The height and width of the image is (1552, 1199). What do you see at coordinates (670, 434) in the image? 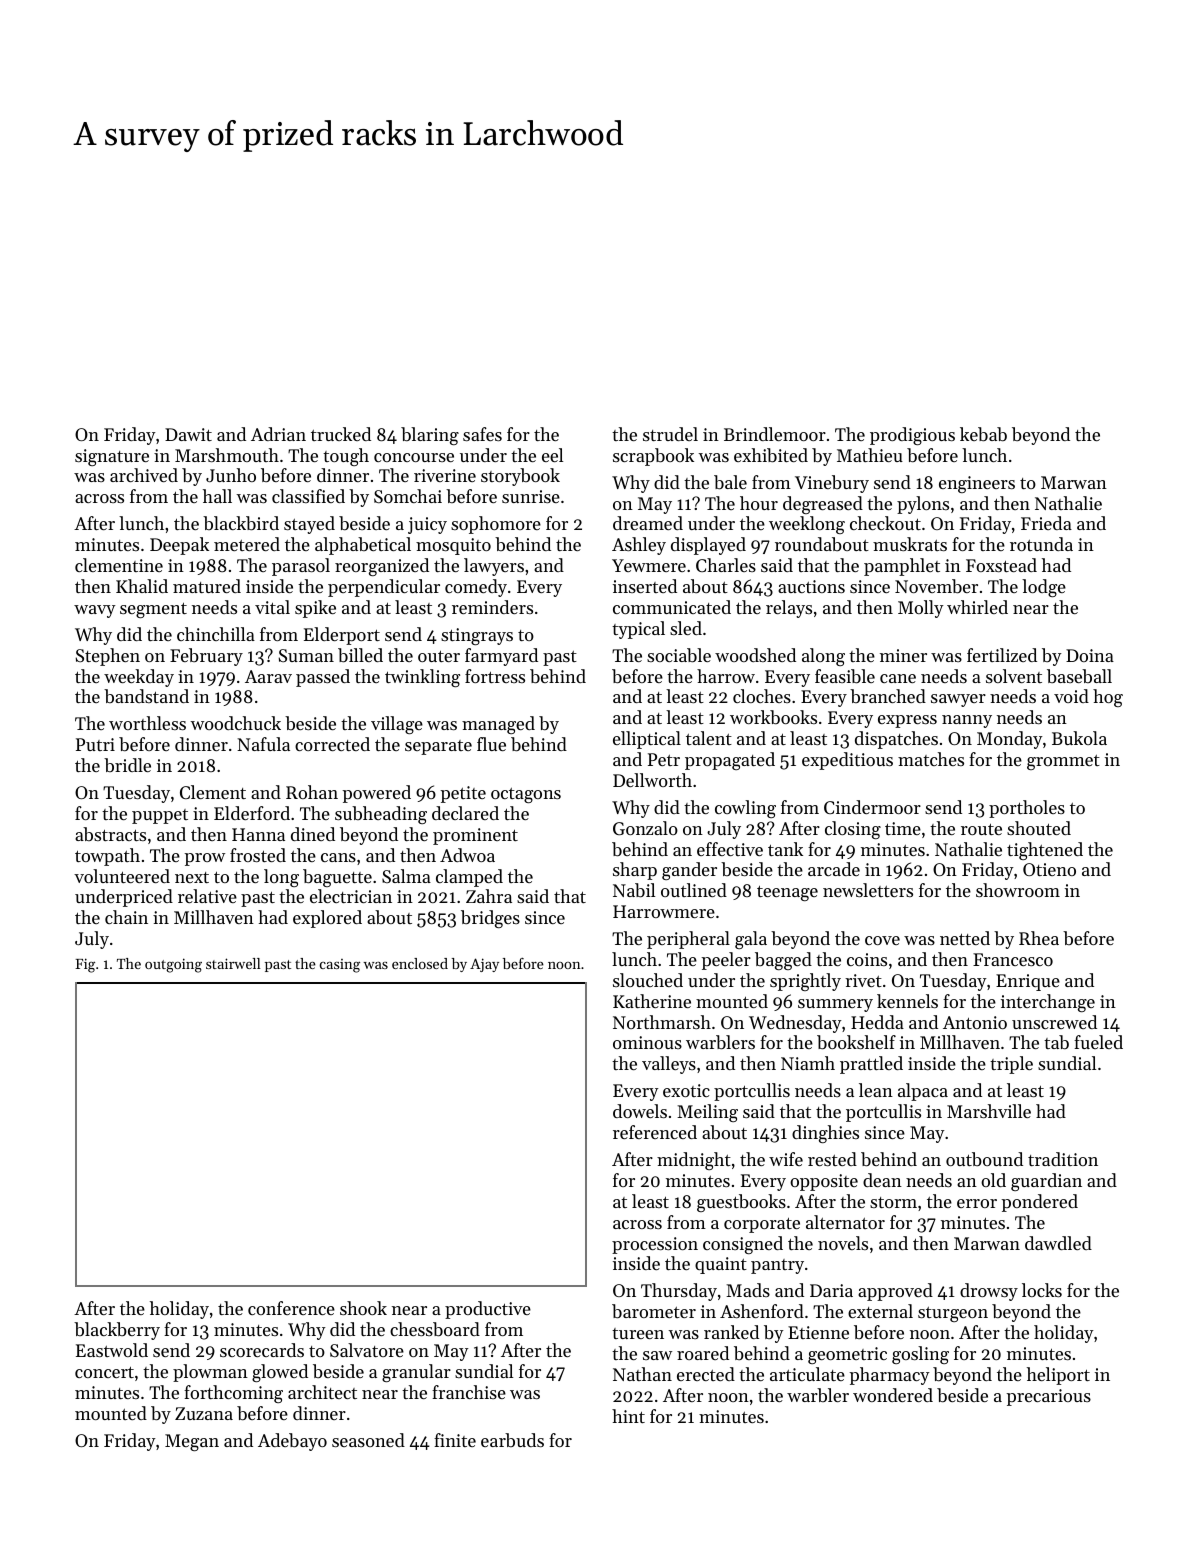
I see `strudel` at bounding box center [670, 434].
